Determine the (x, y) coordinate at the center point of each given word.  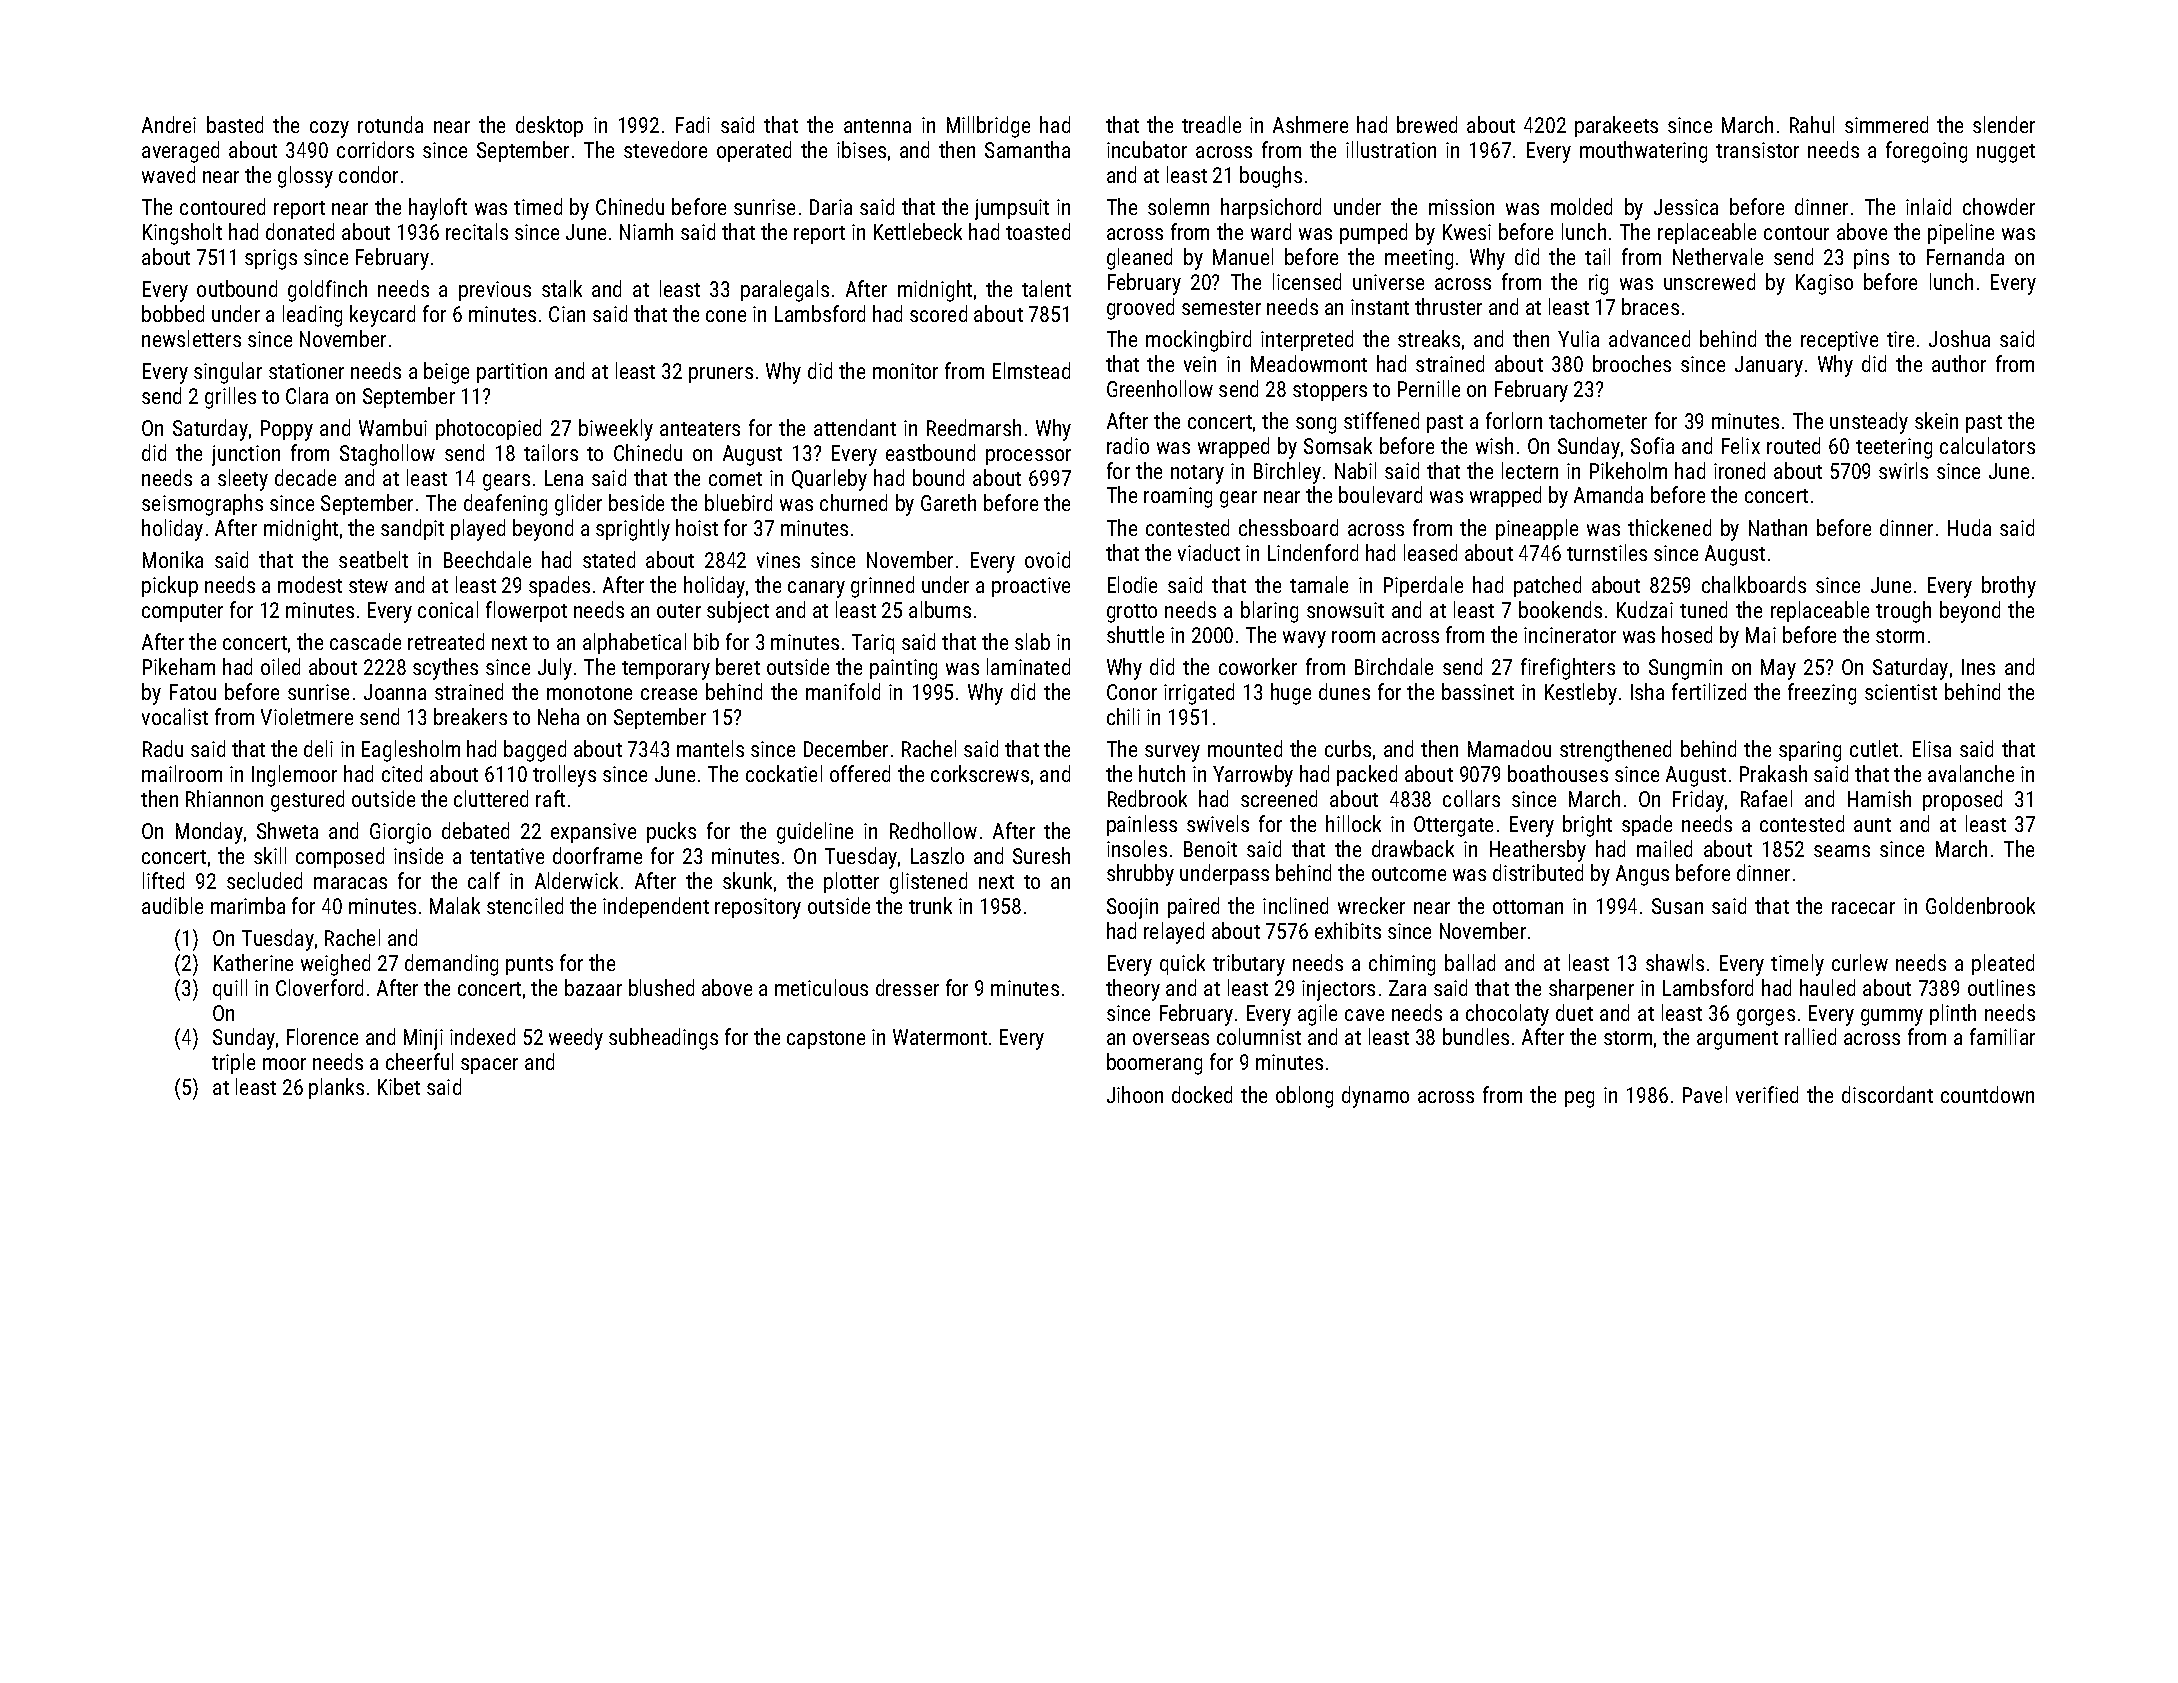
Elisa (1932, 748)
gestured (307, 801)
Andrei (169, 124)
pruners (721, 375)
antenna (877, 126)
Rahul (1812, 124)
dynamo (1375, 1097)
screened (1279, 798)
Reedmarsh (974, 427)
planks (336, 1088)
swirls (1903, 470)
